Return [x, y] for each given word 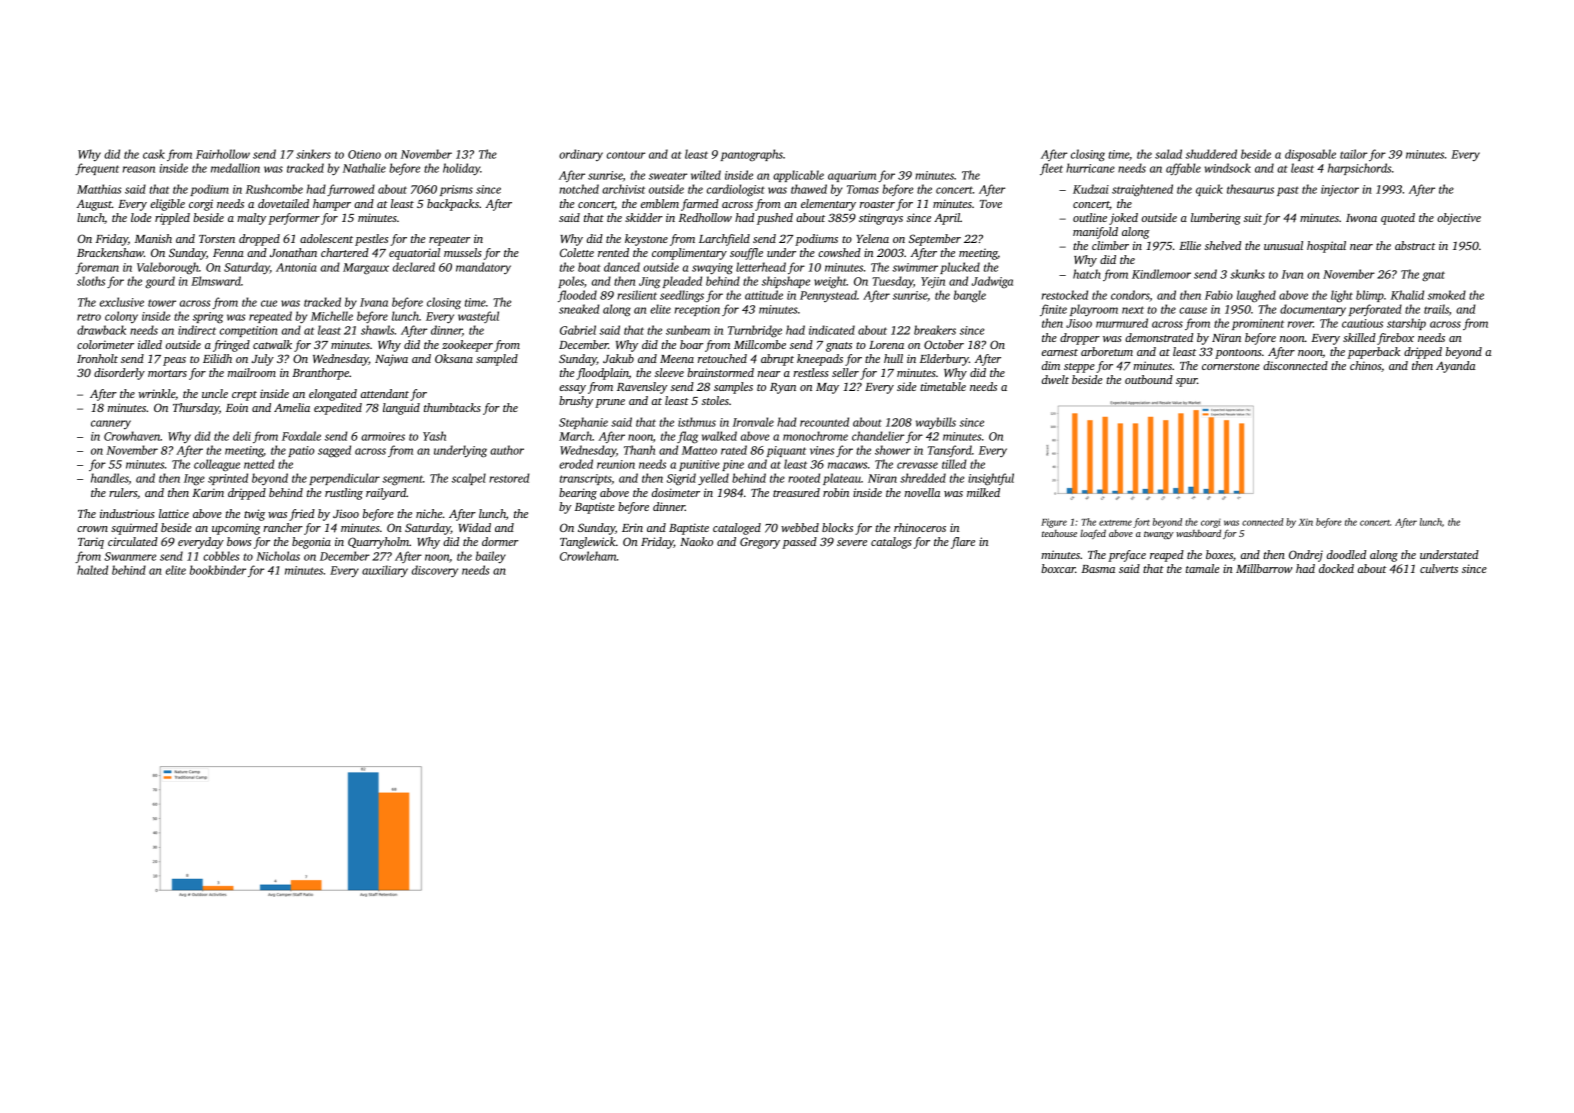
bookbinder [218, 570]
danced [622, 267]
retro [89, 317]
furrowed [351, 190]
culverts [1439, 568]
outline [1090, 217]
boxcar [1058, 568]
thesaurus [1250, 189]
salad [1168, 154]
